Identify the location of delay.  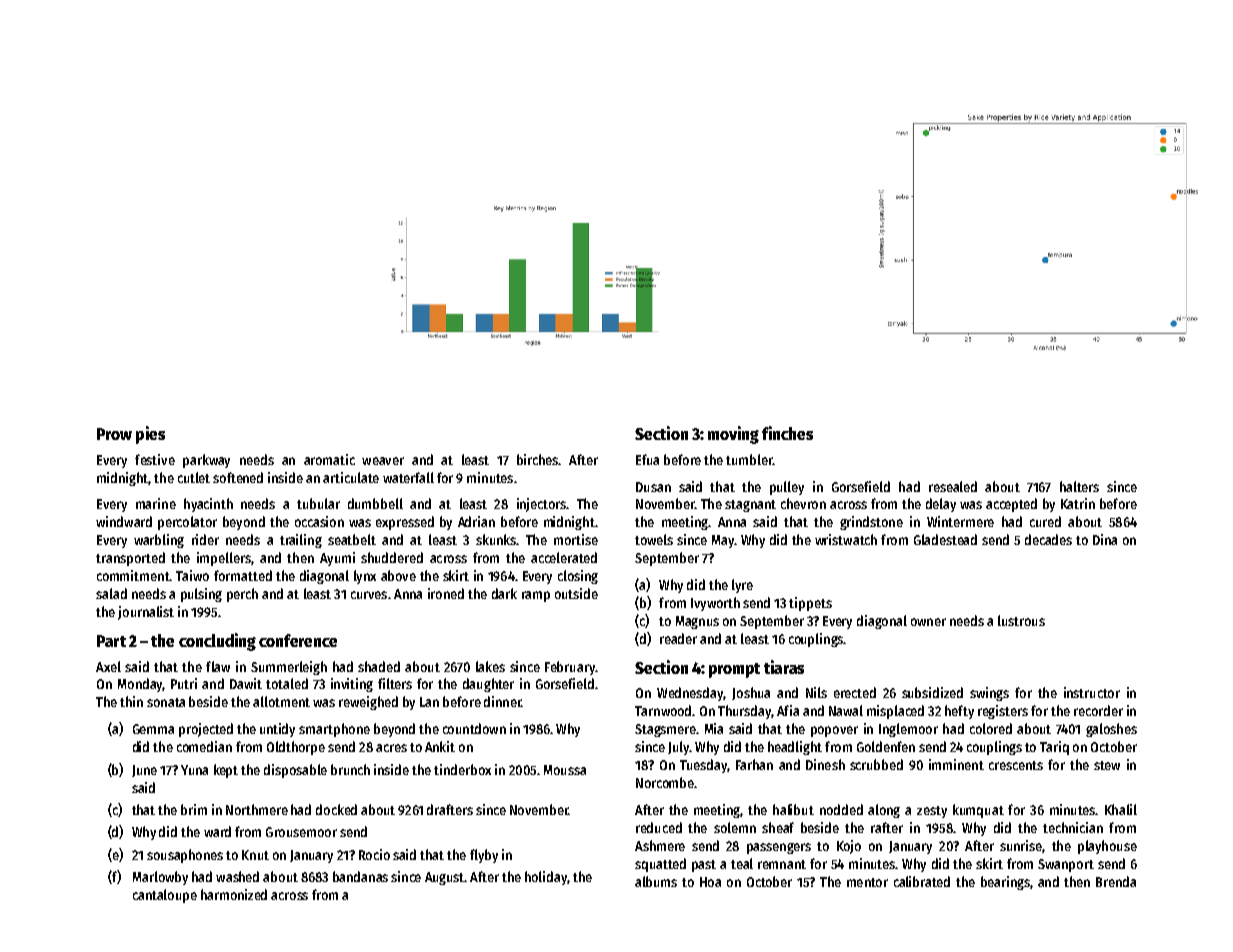
(941, 505).
